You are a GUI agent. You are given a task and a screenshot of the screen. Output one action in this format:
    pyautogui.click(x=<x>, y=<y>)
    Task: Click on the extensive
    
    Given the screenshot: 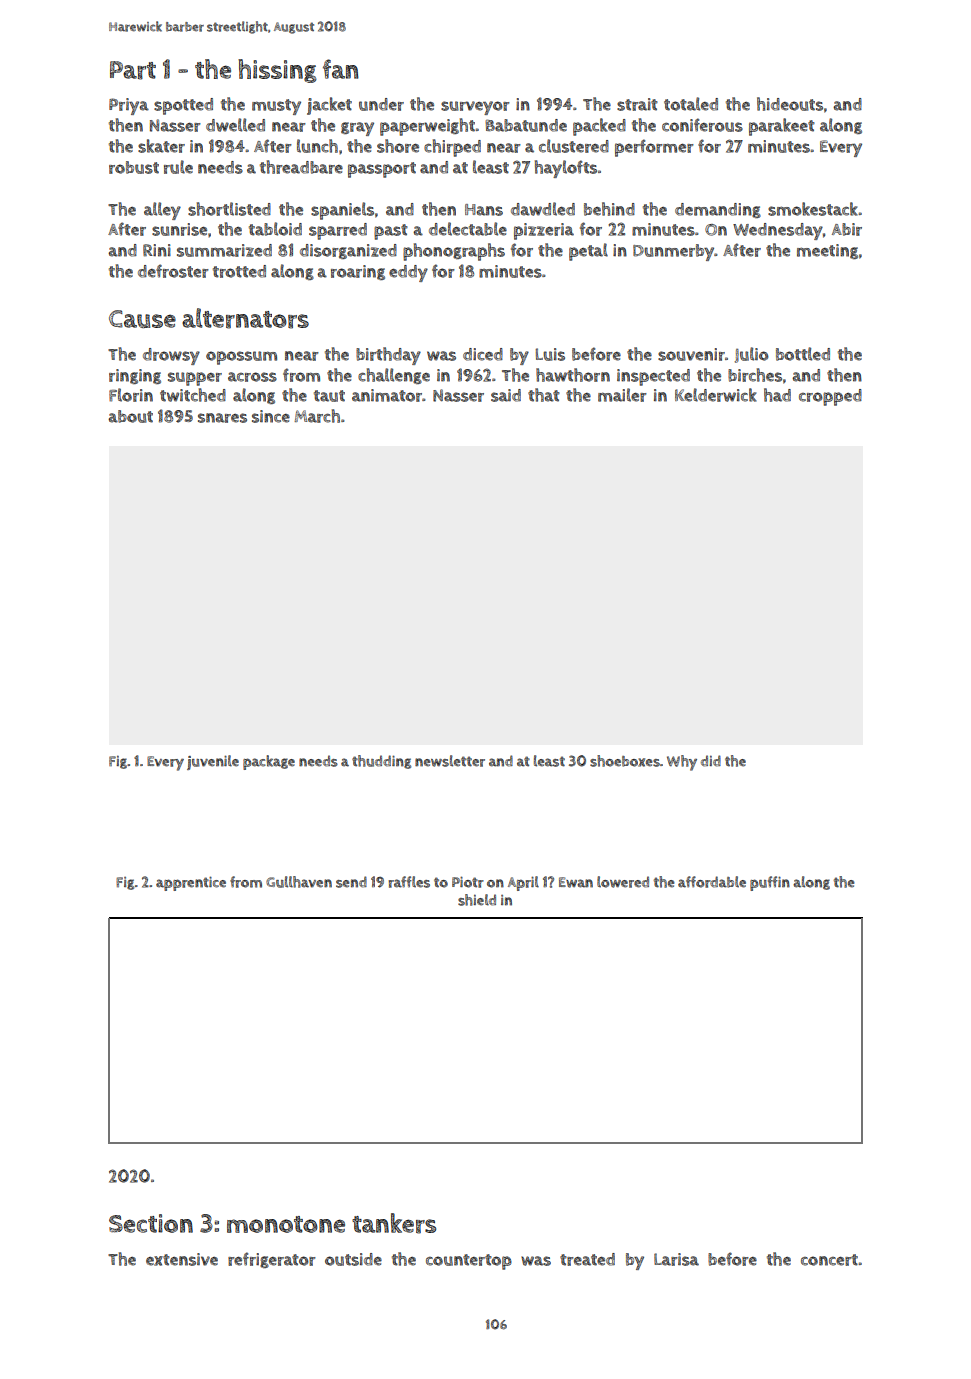 What is the action you would take?
    pyautogui.click(x=182, y=1259)
